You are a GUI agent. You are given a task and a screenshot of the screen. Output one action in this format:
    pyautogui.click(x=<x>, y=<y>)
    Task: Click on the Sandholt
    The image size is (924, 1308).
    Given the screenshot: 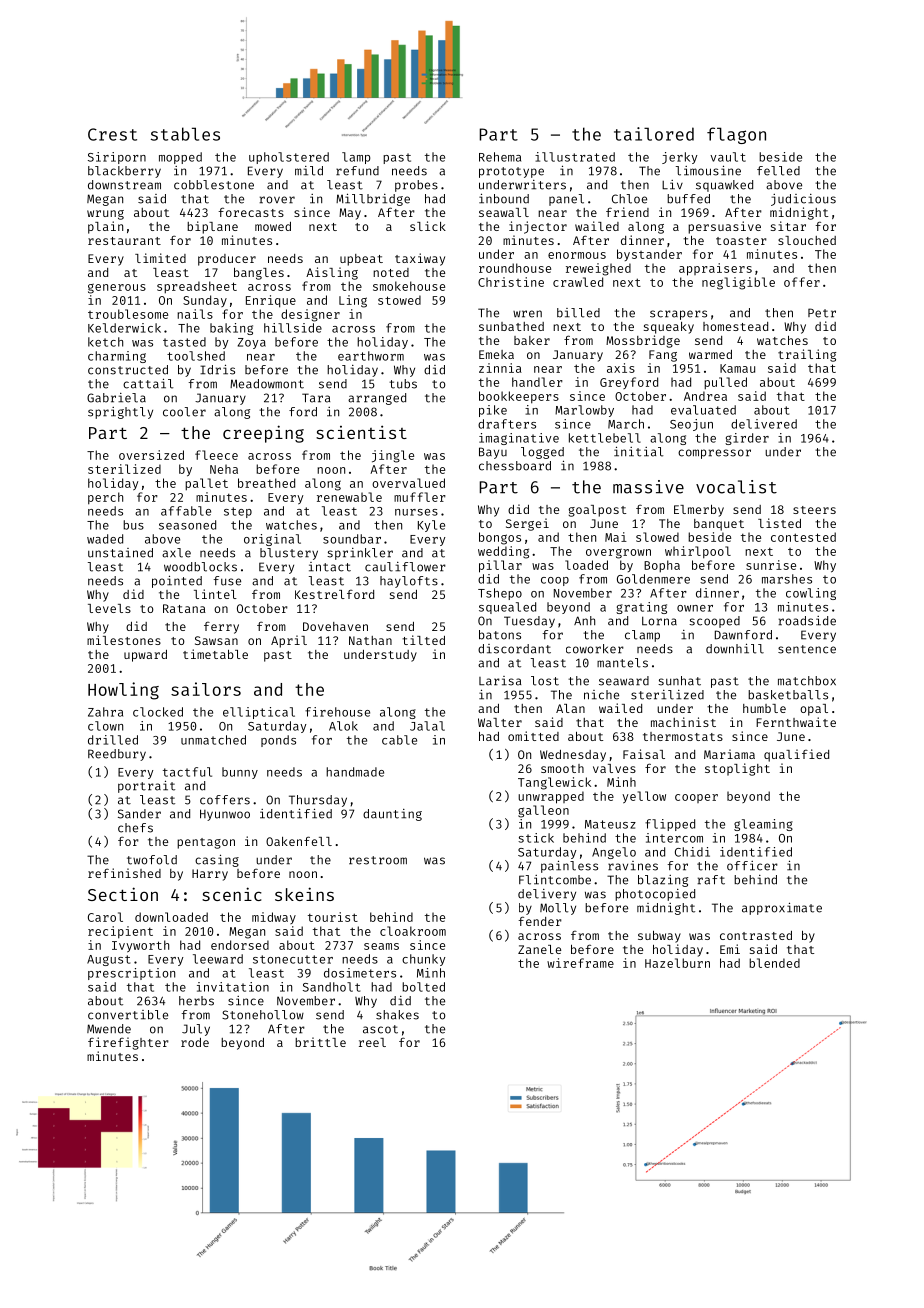 What is the action you would take?
    pyautogui.click(x=331, y=987)
